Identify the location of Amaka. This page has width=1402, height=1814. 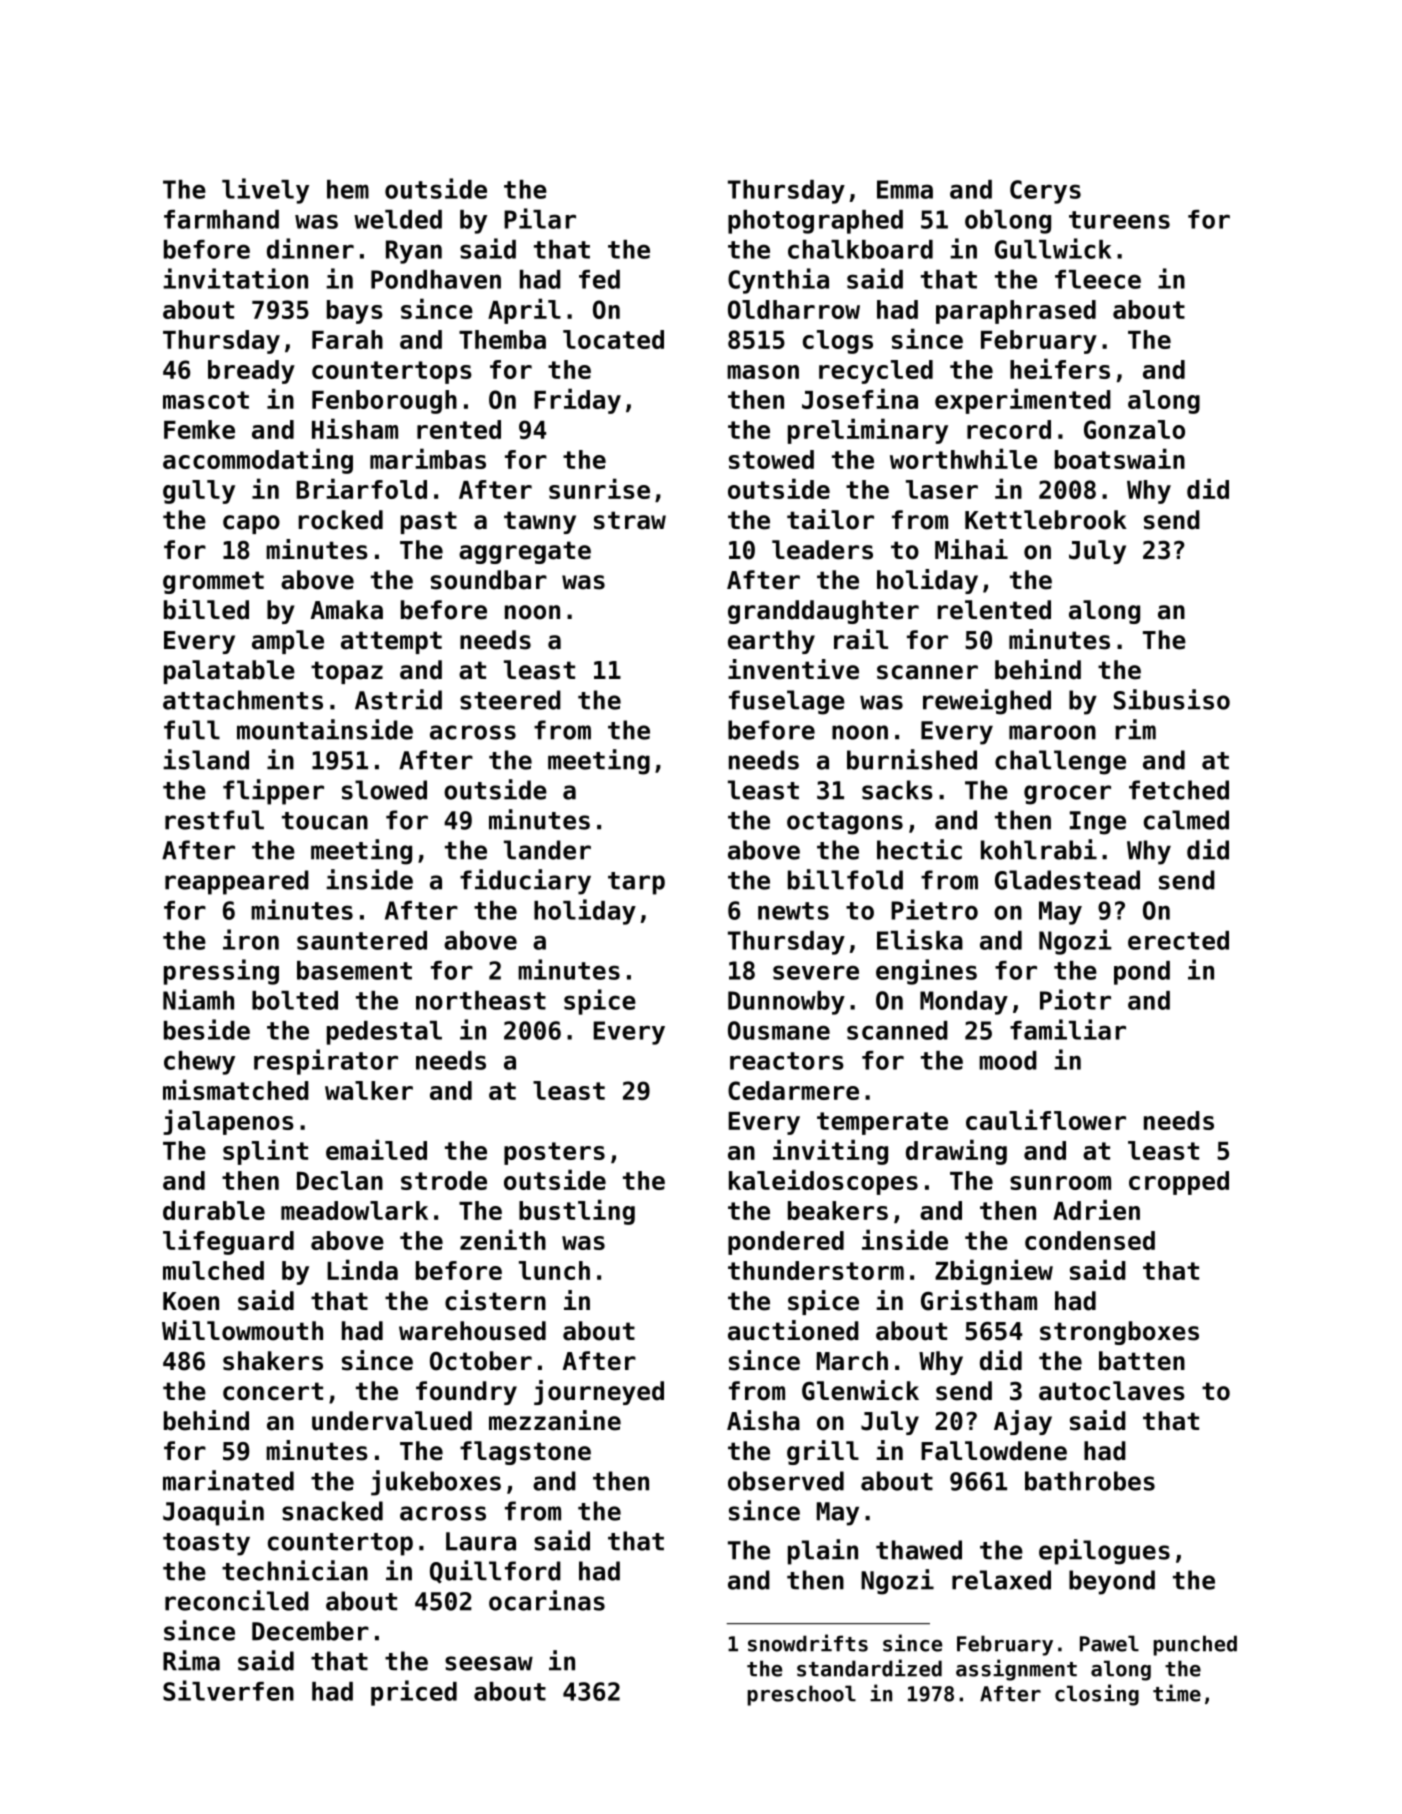
(347, 610).
